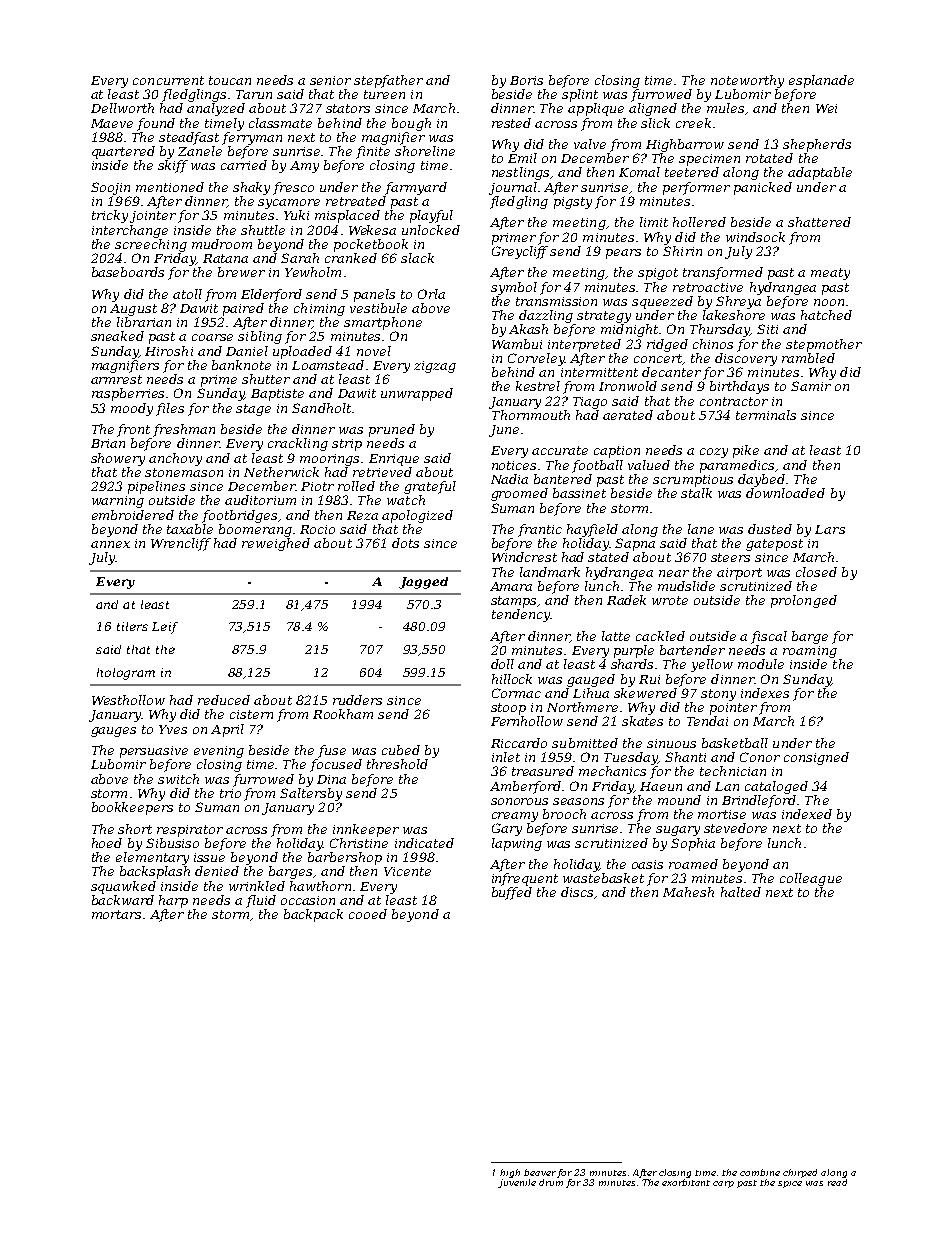 This image has width=952, height=1233. What do you see at coordinates (696, 188) in the image?
I see `performer` at bounding box center [696, 188].
